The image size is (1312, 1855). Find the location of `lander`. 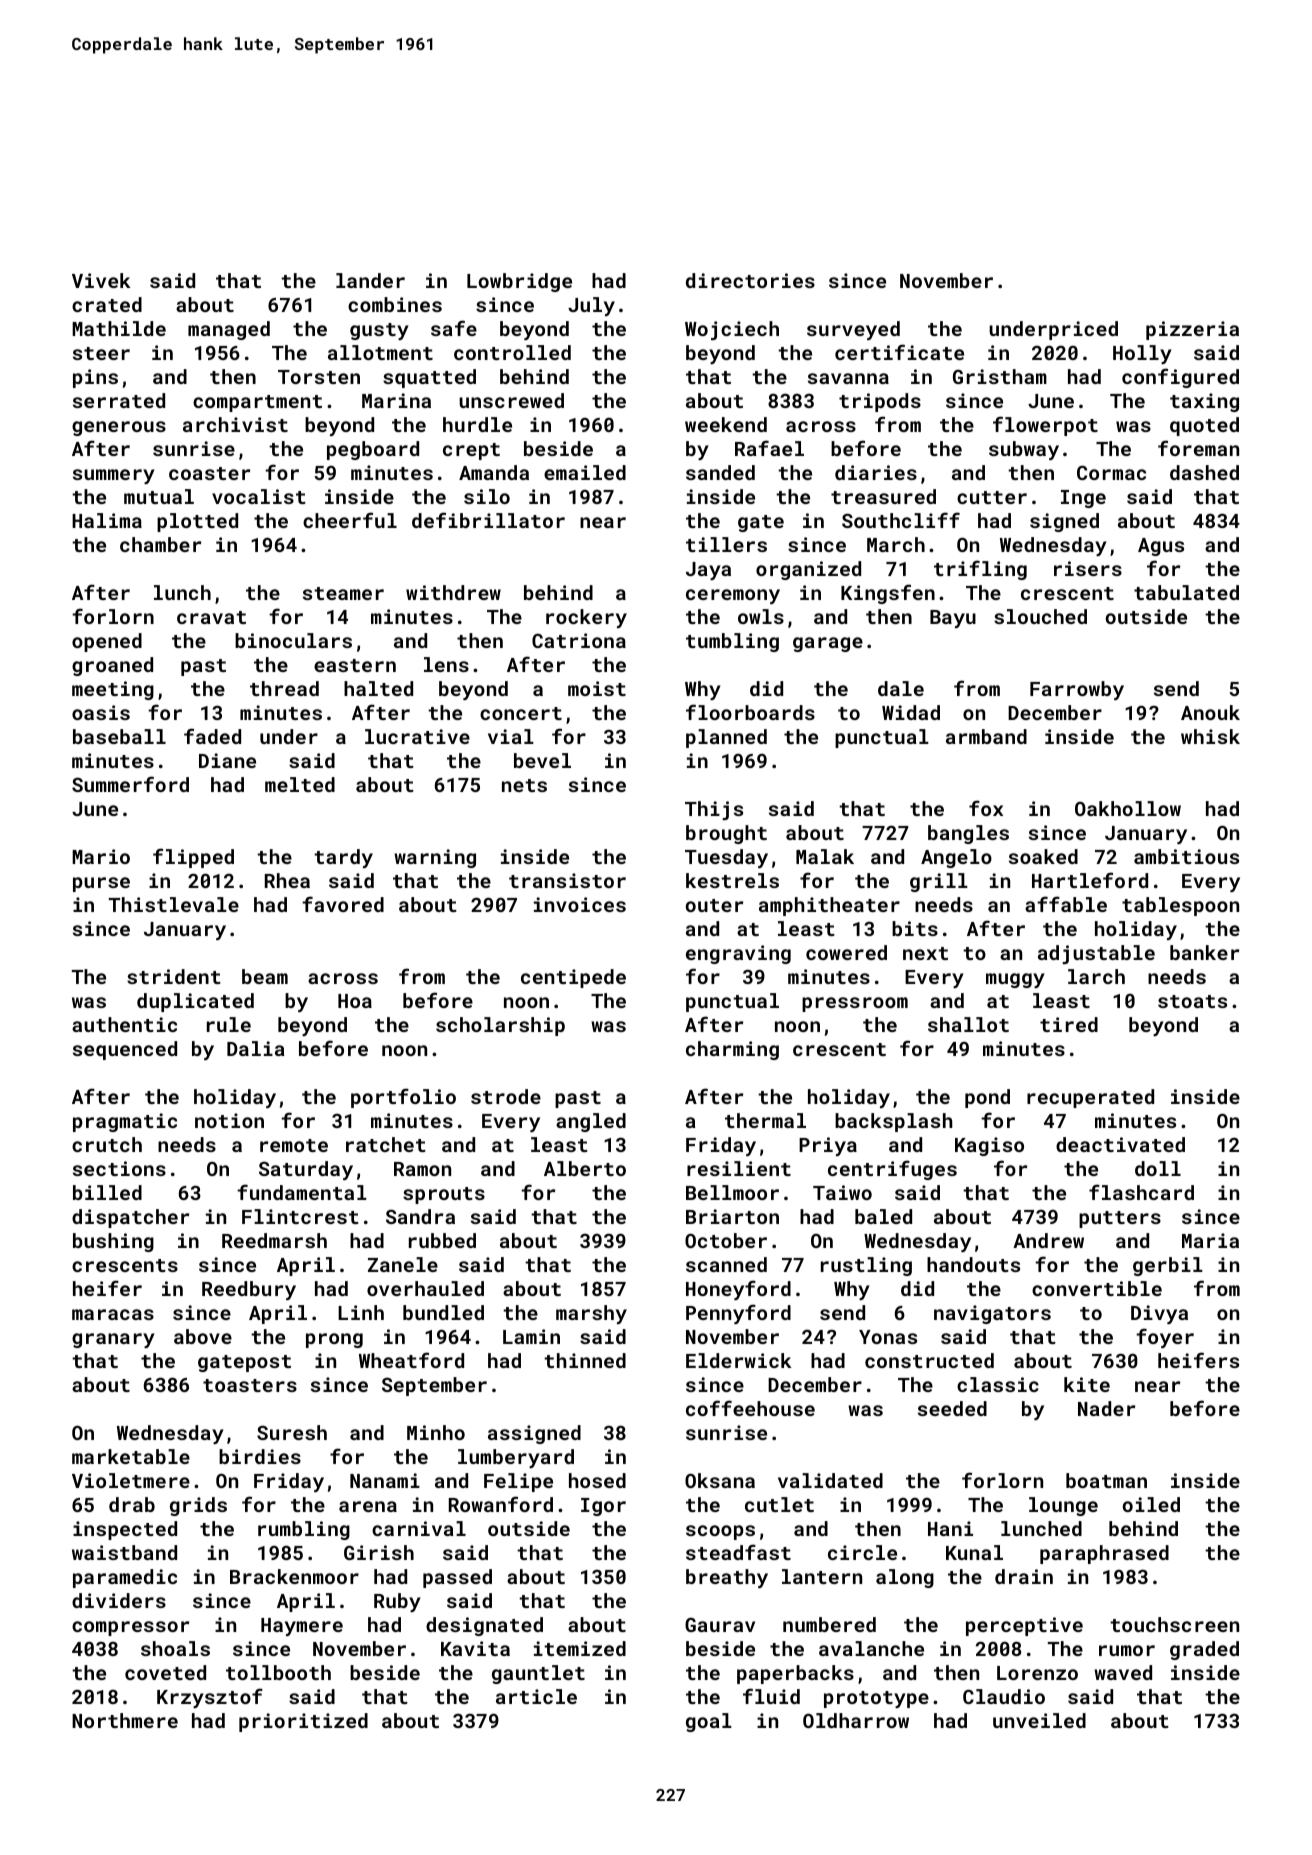

lander is located at coordinates (370, 280).
